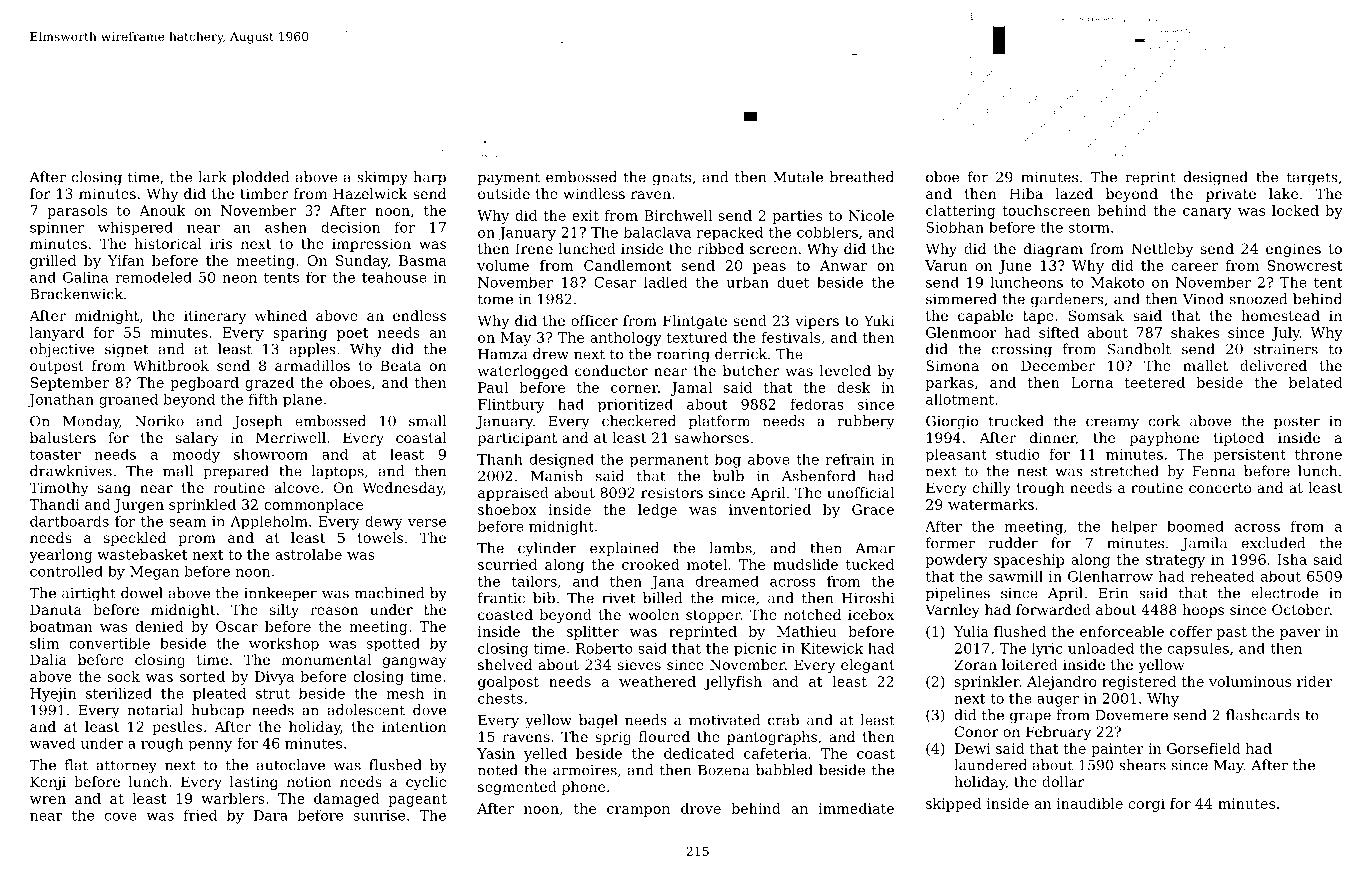 The height and width of the image is (887, 1372). Describe the element at coordinates (53, 695) in the image. I see `Hyejin` at that location.
